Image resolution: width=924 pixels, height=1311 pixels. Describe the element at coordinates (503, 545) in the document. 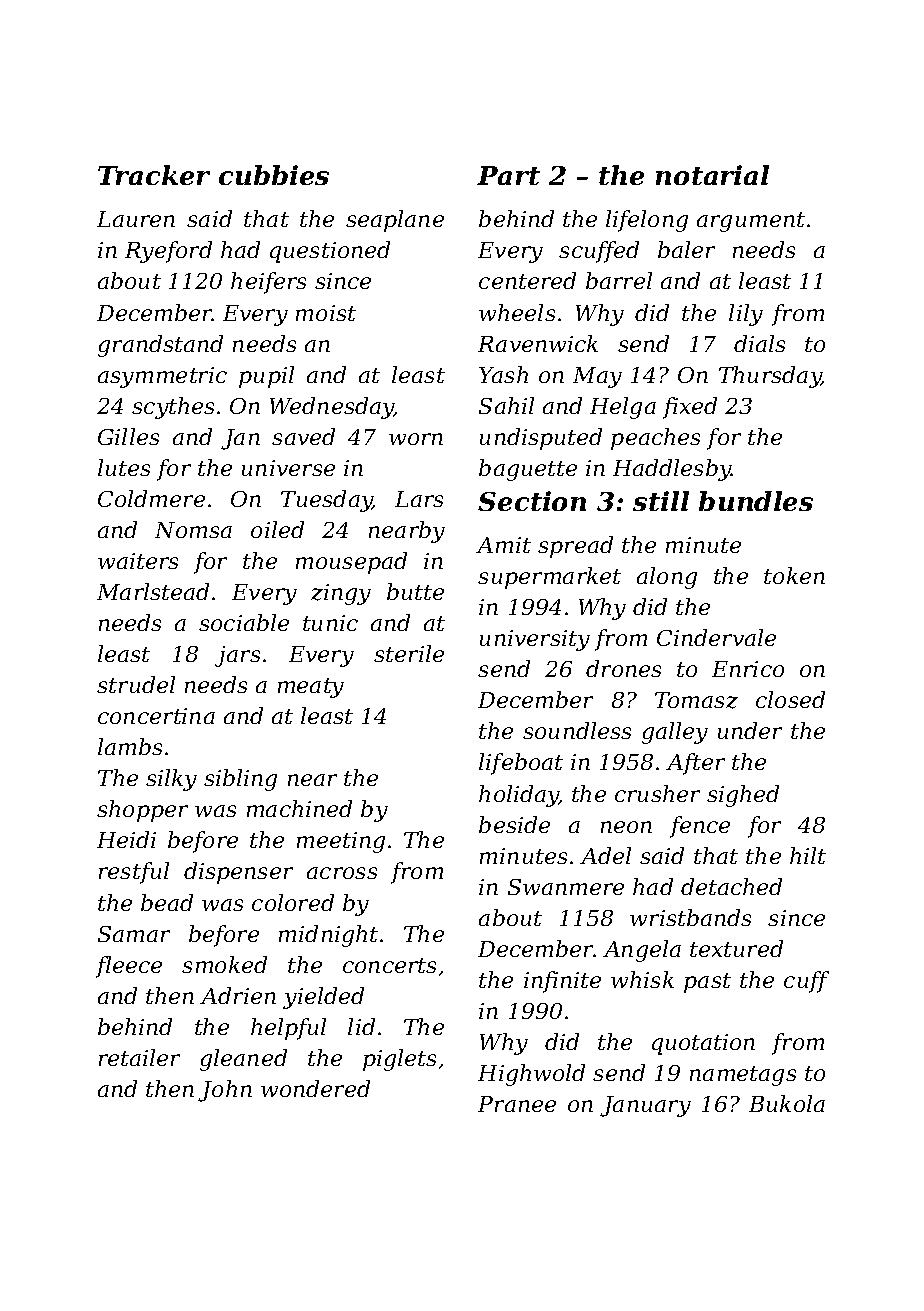

I see `Amit` at that location.
